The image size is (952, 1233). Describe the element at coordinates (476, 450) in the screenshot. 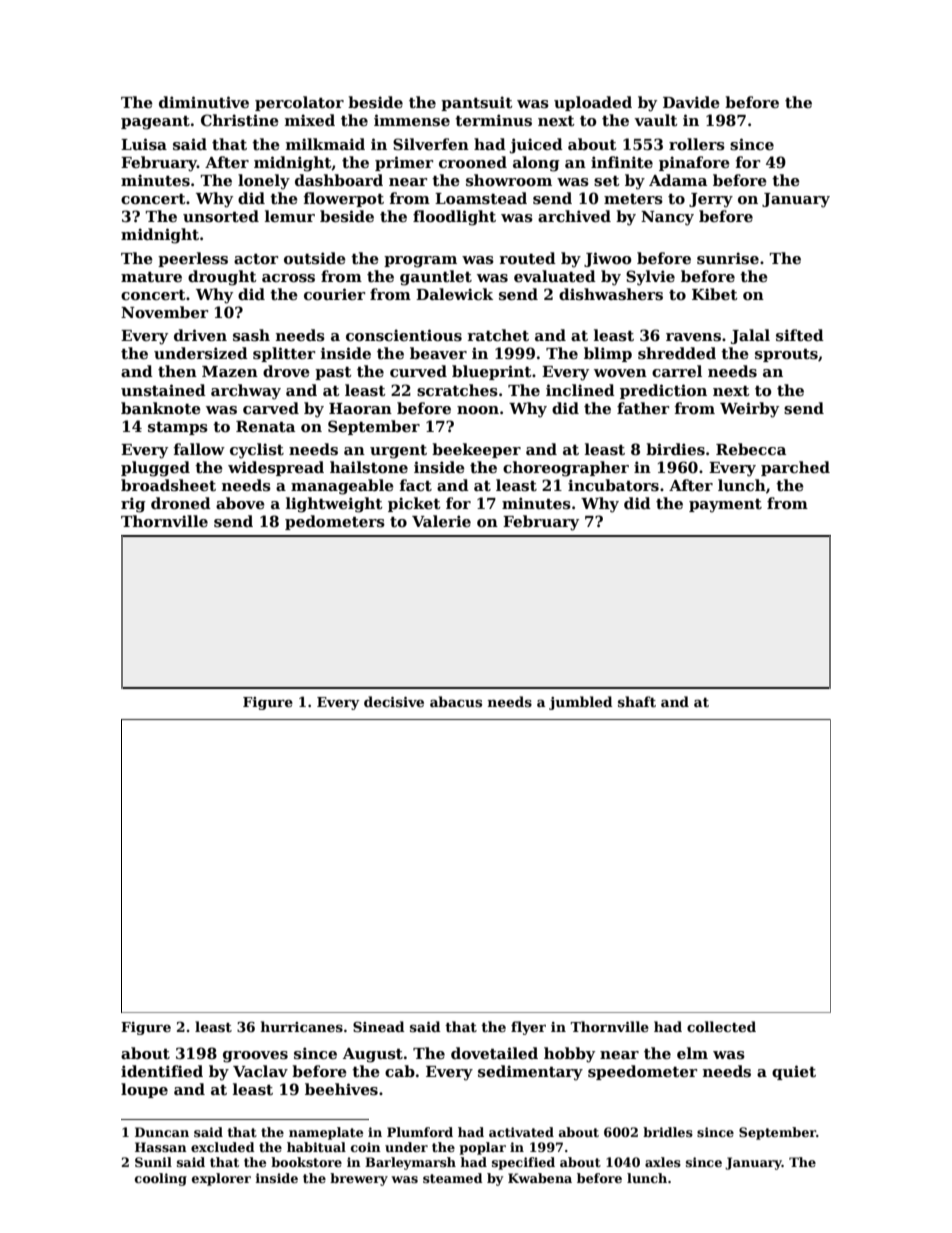

I see `beekeeper` at that location.
